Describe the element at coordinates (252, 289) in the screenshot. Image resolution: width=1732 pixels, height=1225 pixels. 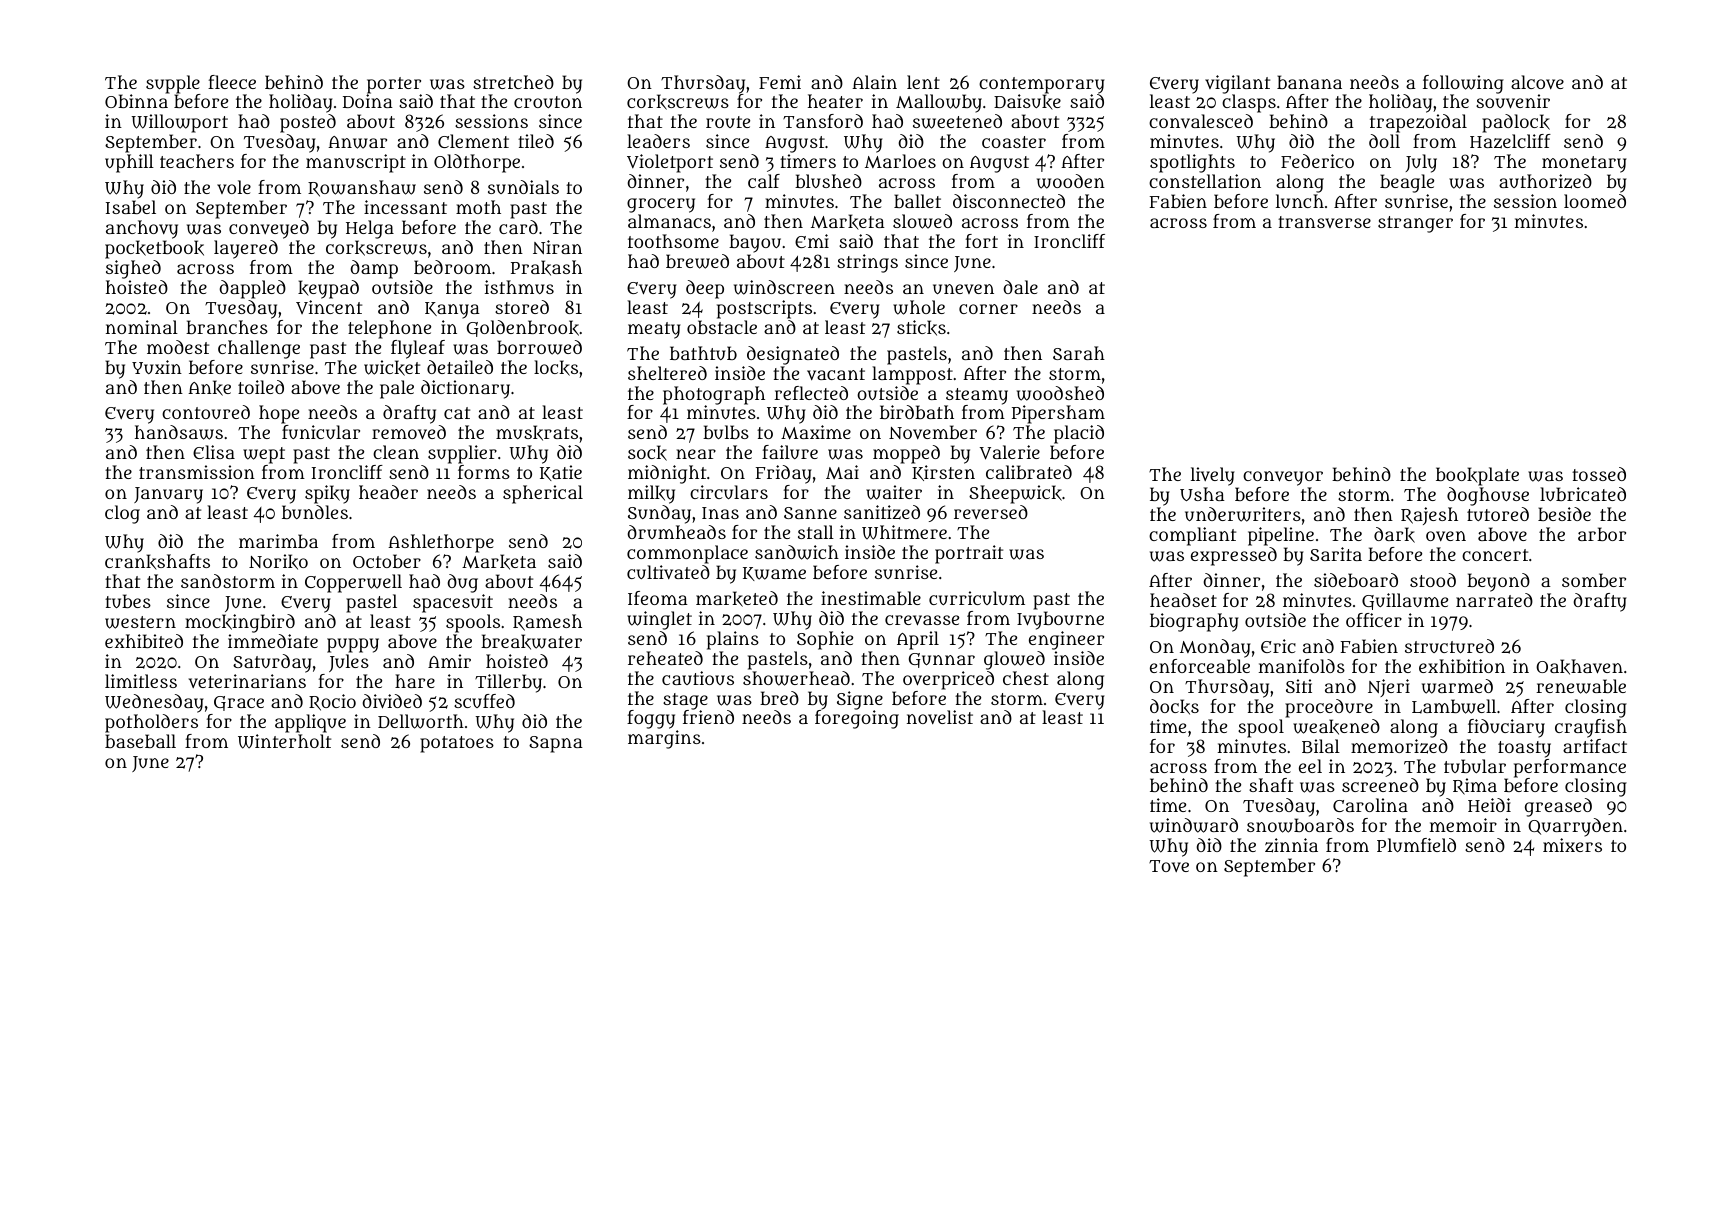
I see `dappled` at that location.
